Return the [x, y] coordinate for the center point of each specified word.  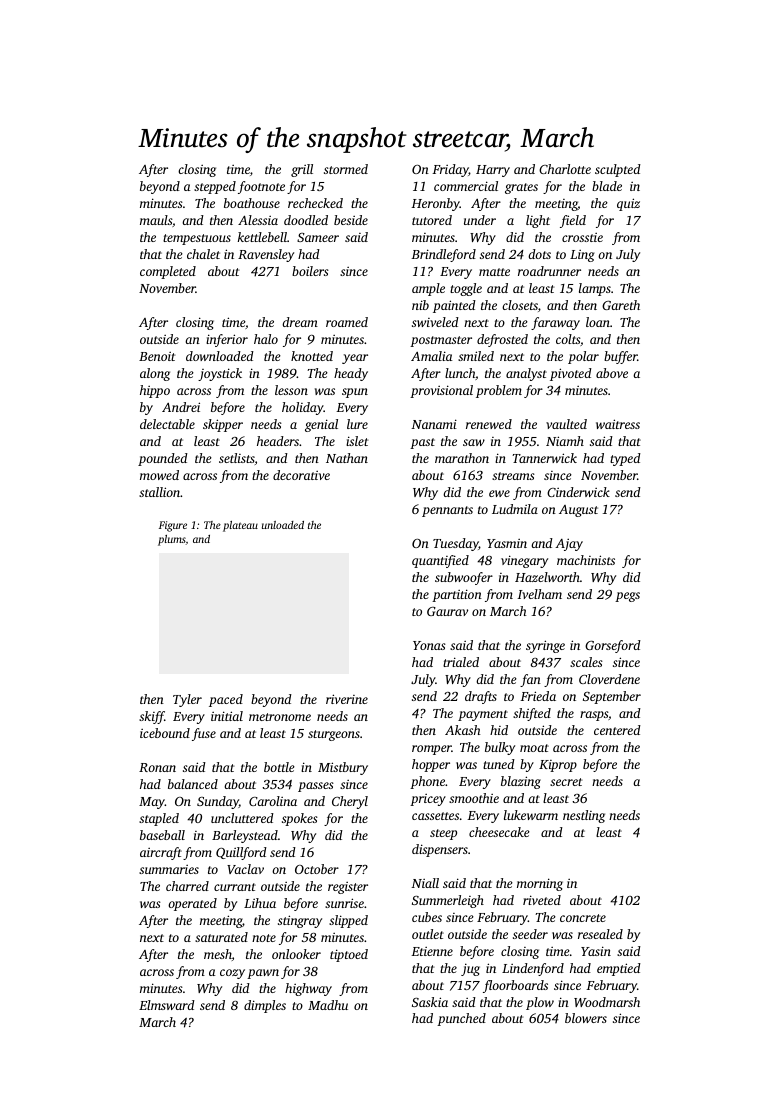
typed [625, 459]
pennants [447, 511]
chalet [203, 254]
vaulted [566, 424]
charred [187, 886]
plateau [240, 526]
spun [355, 393]
